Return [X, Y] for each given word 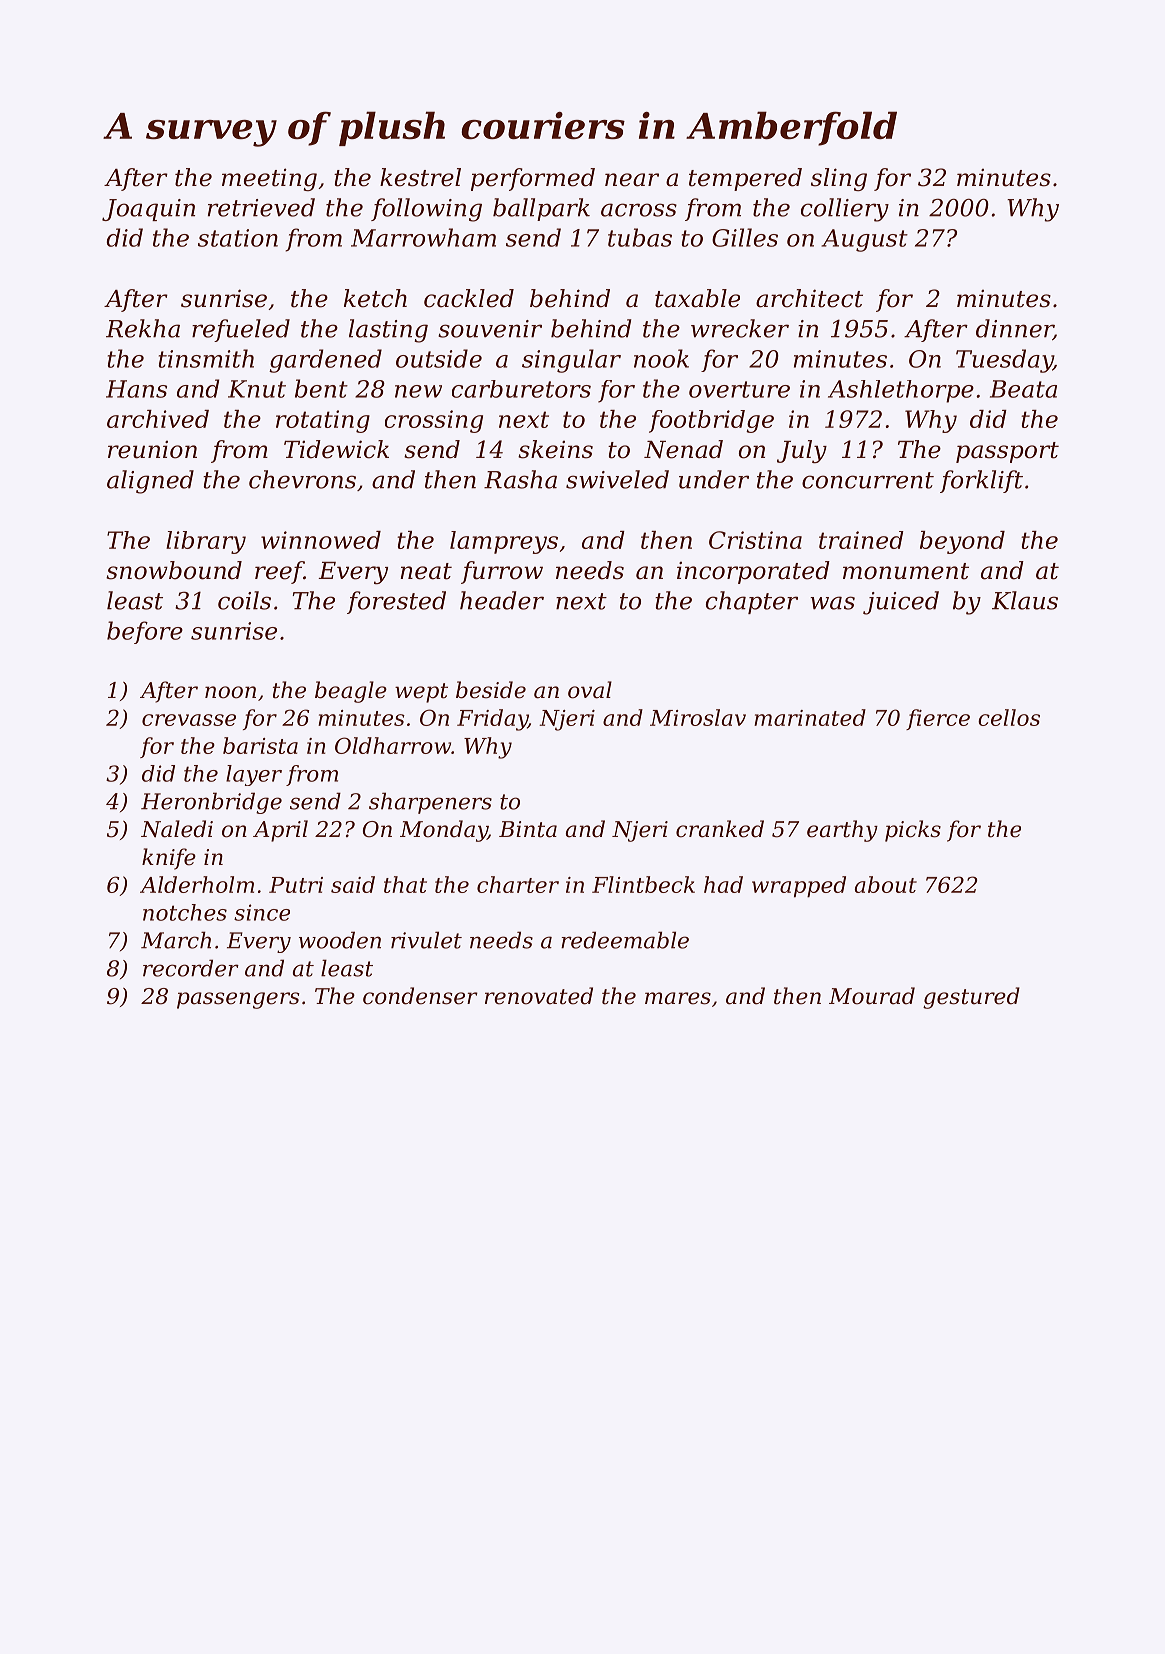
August [864, 240]
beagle [351, 692]
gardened [325, 361]
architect [809, 298]
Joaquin [148, 210]
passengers [238, 1000]
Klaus [1025, 600]
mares [678, 998]
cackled [469, 298]
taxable [697, 298]
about [886, 884]
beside [491, 690]
